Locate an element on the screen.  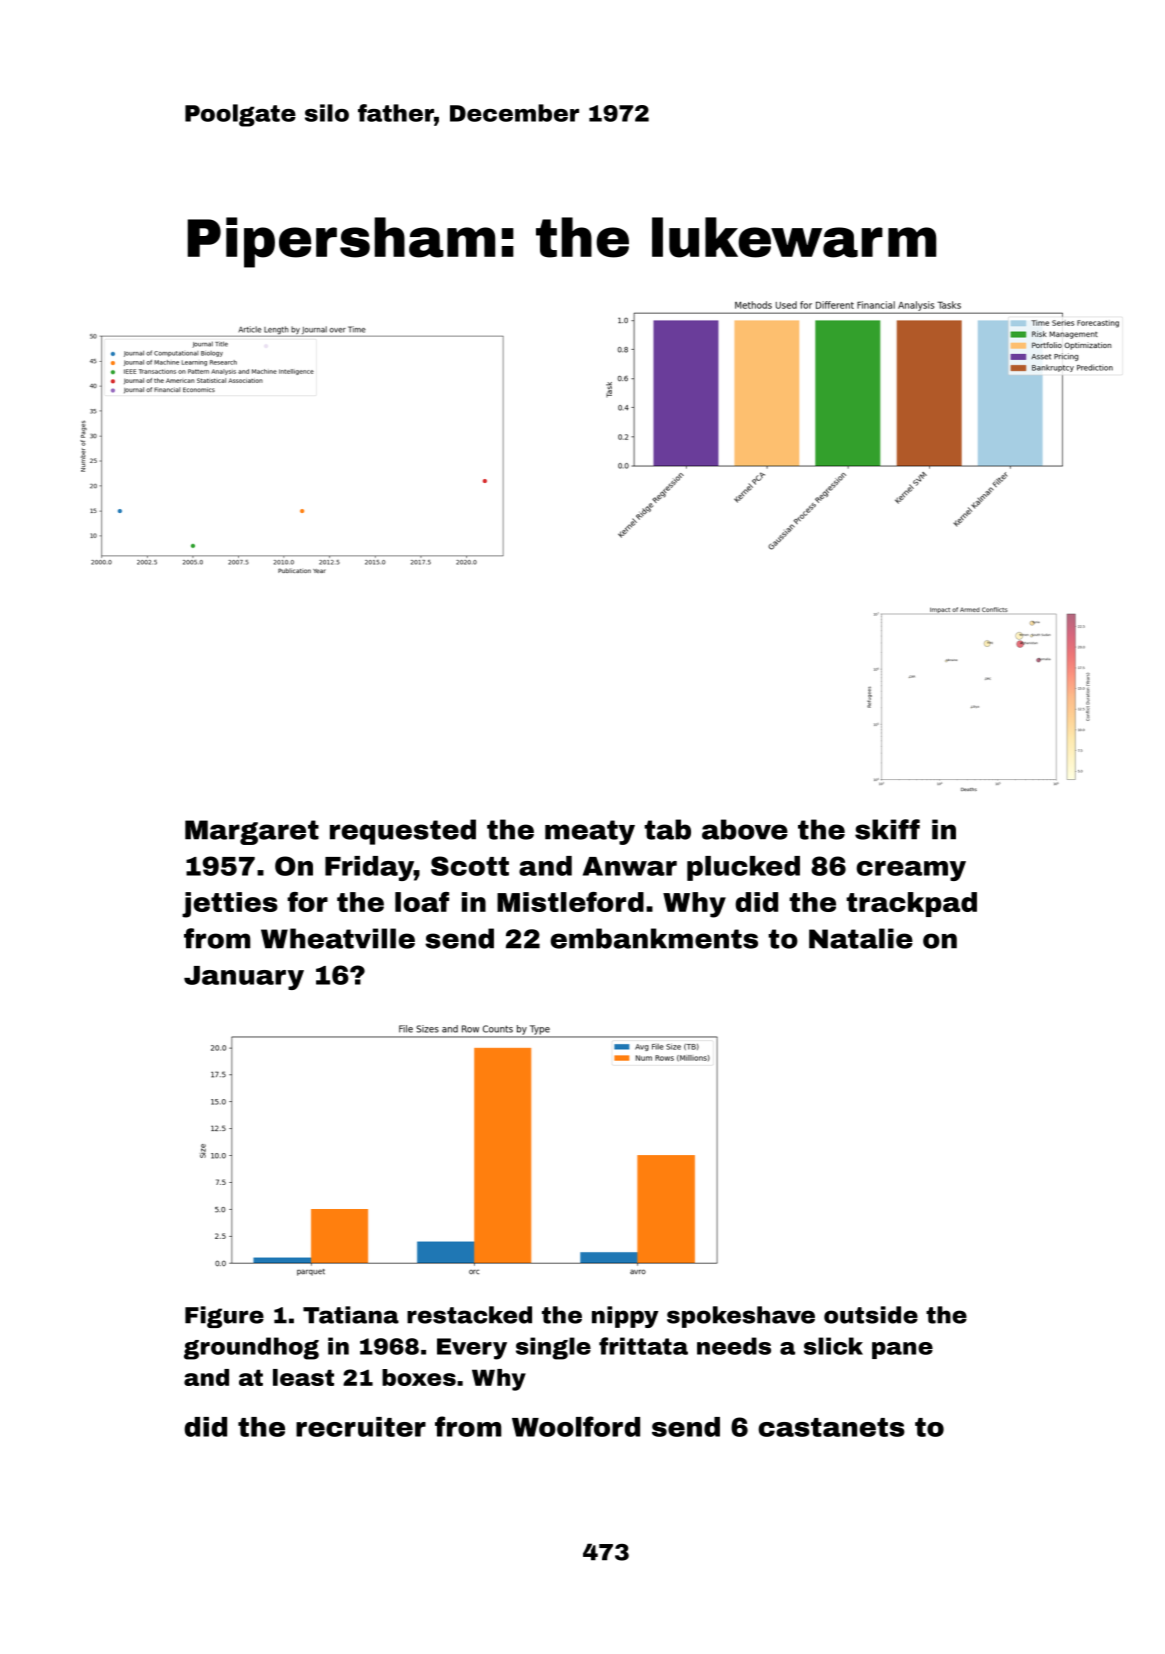
requested is located at coordinates (403, 832).
